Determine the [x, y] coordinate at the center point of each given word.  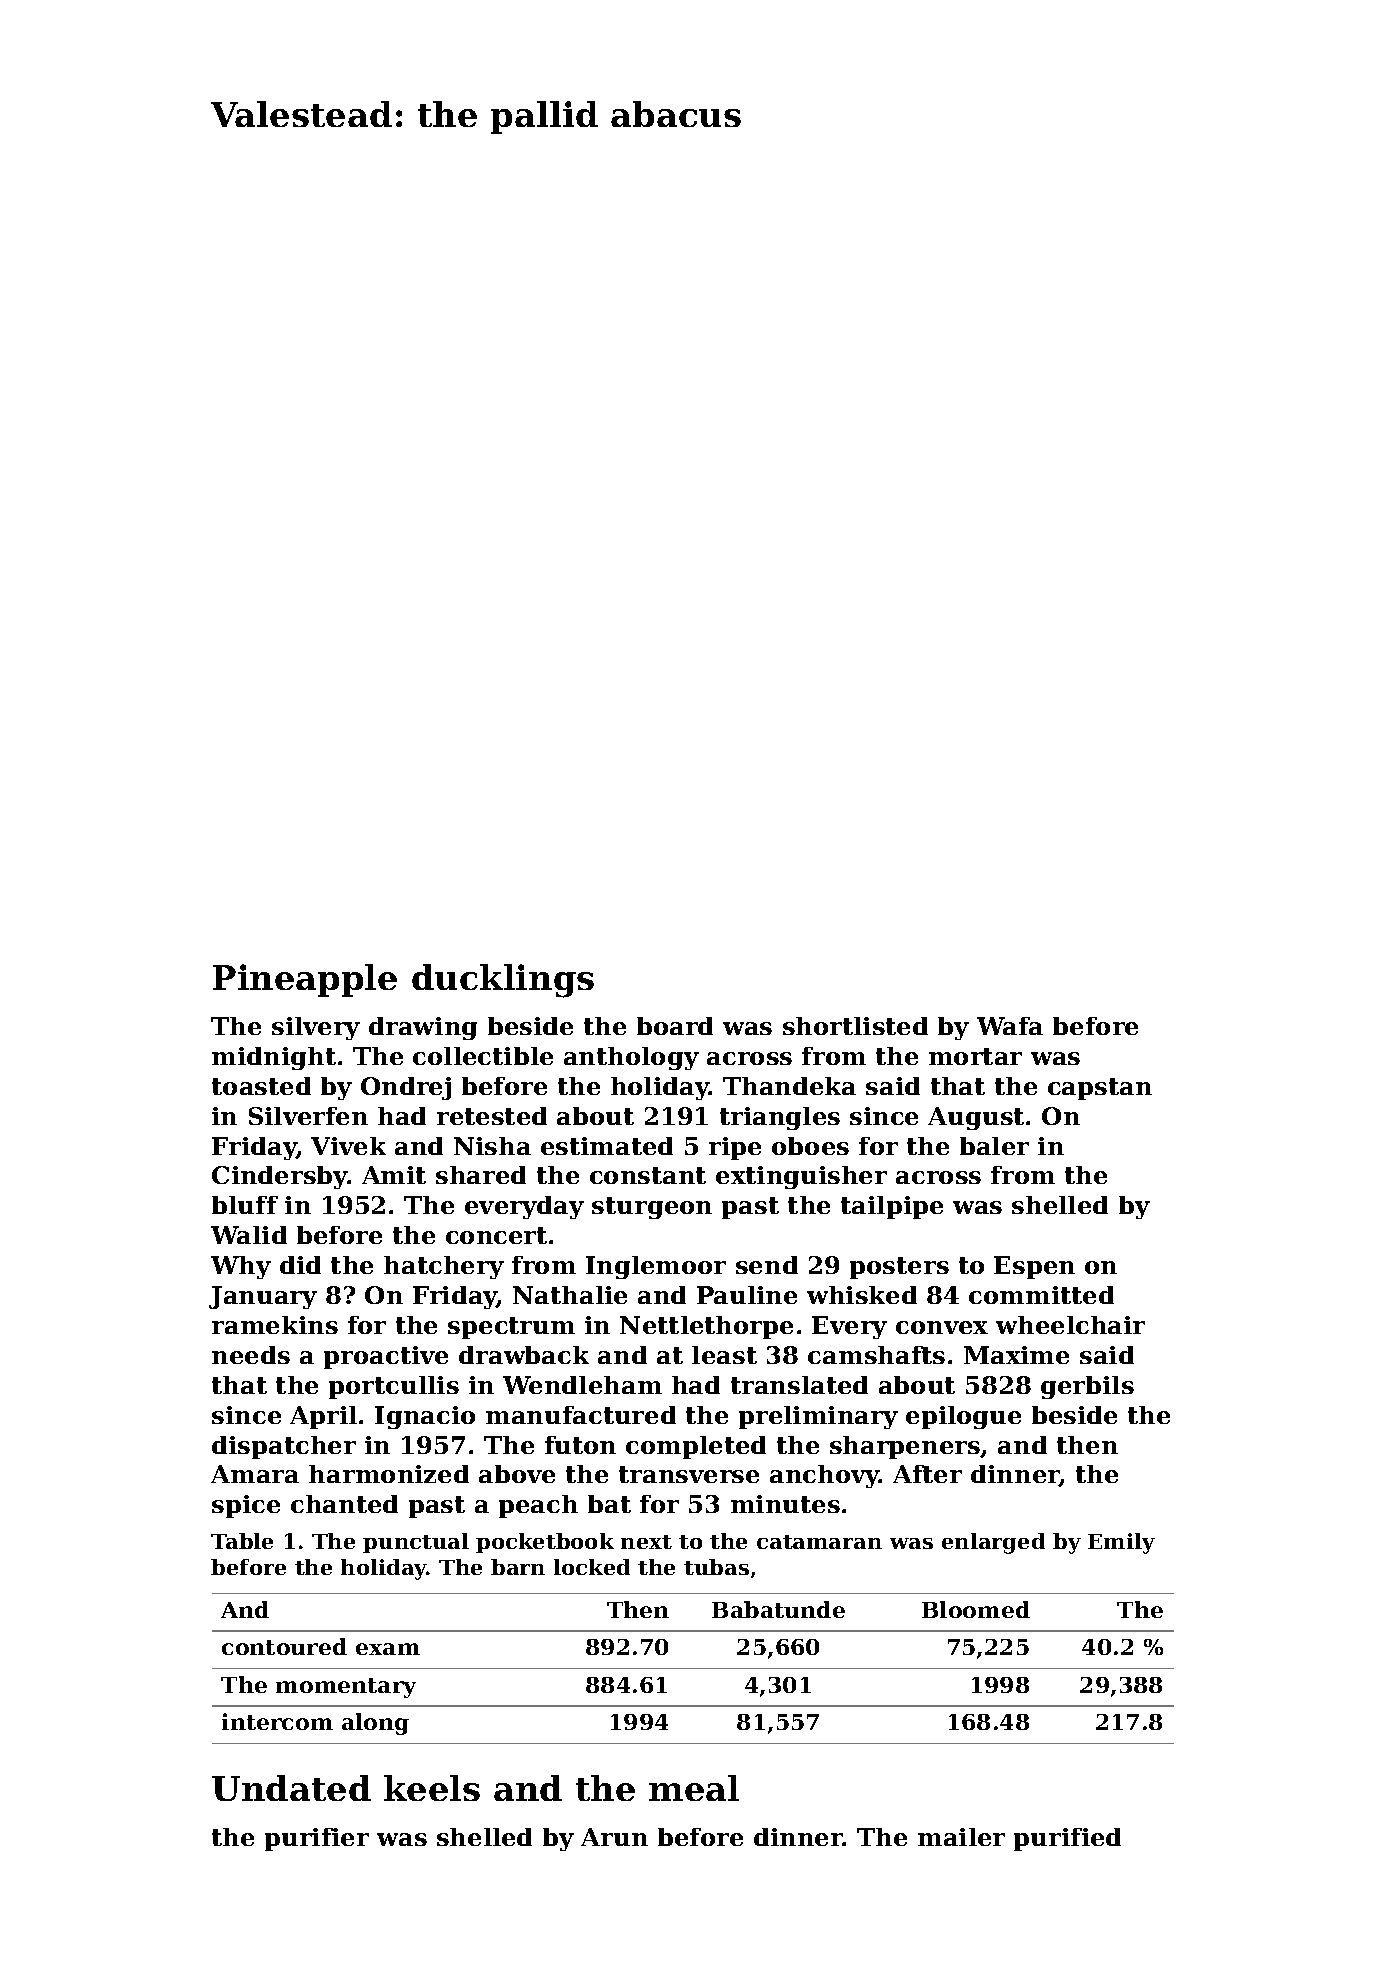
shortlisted [855, 1026]
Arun [614, 1837]
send [767, 1265]
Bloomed [976, 1609]
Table [242, 1541]
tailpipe [892, 1207]
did [300, 1265]
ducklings [503, 981]
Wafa [1010, 1026]
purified [1067, 1839]
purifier [317, 1839]
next [646, 1542]
